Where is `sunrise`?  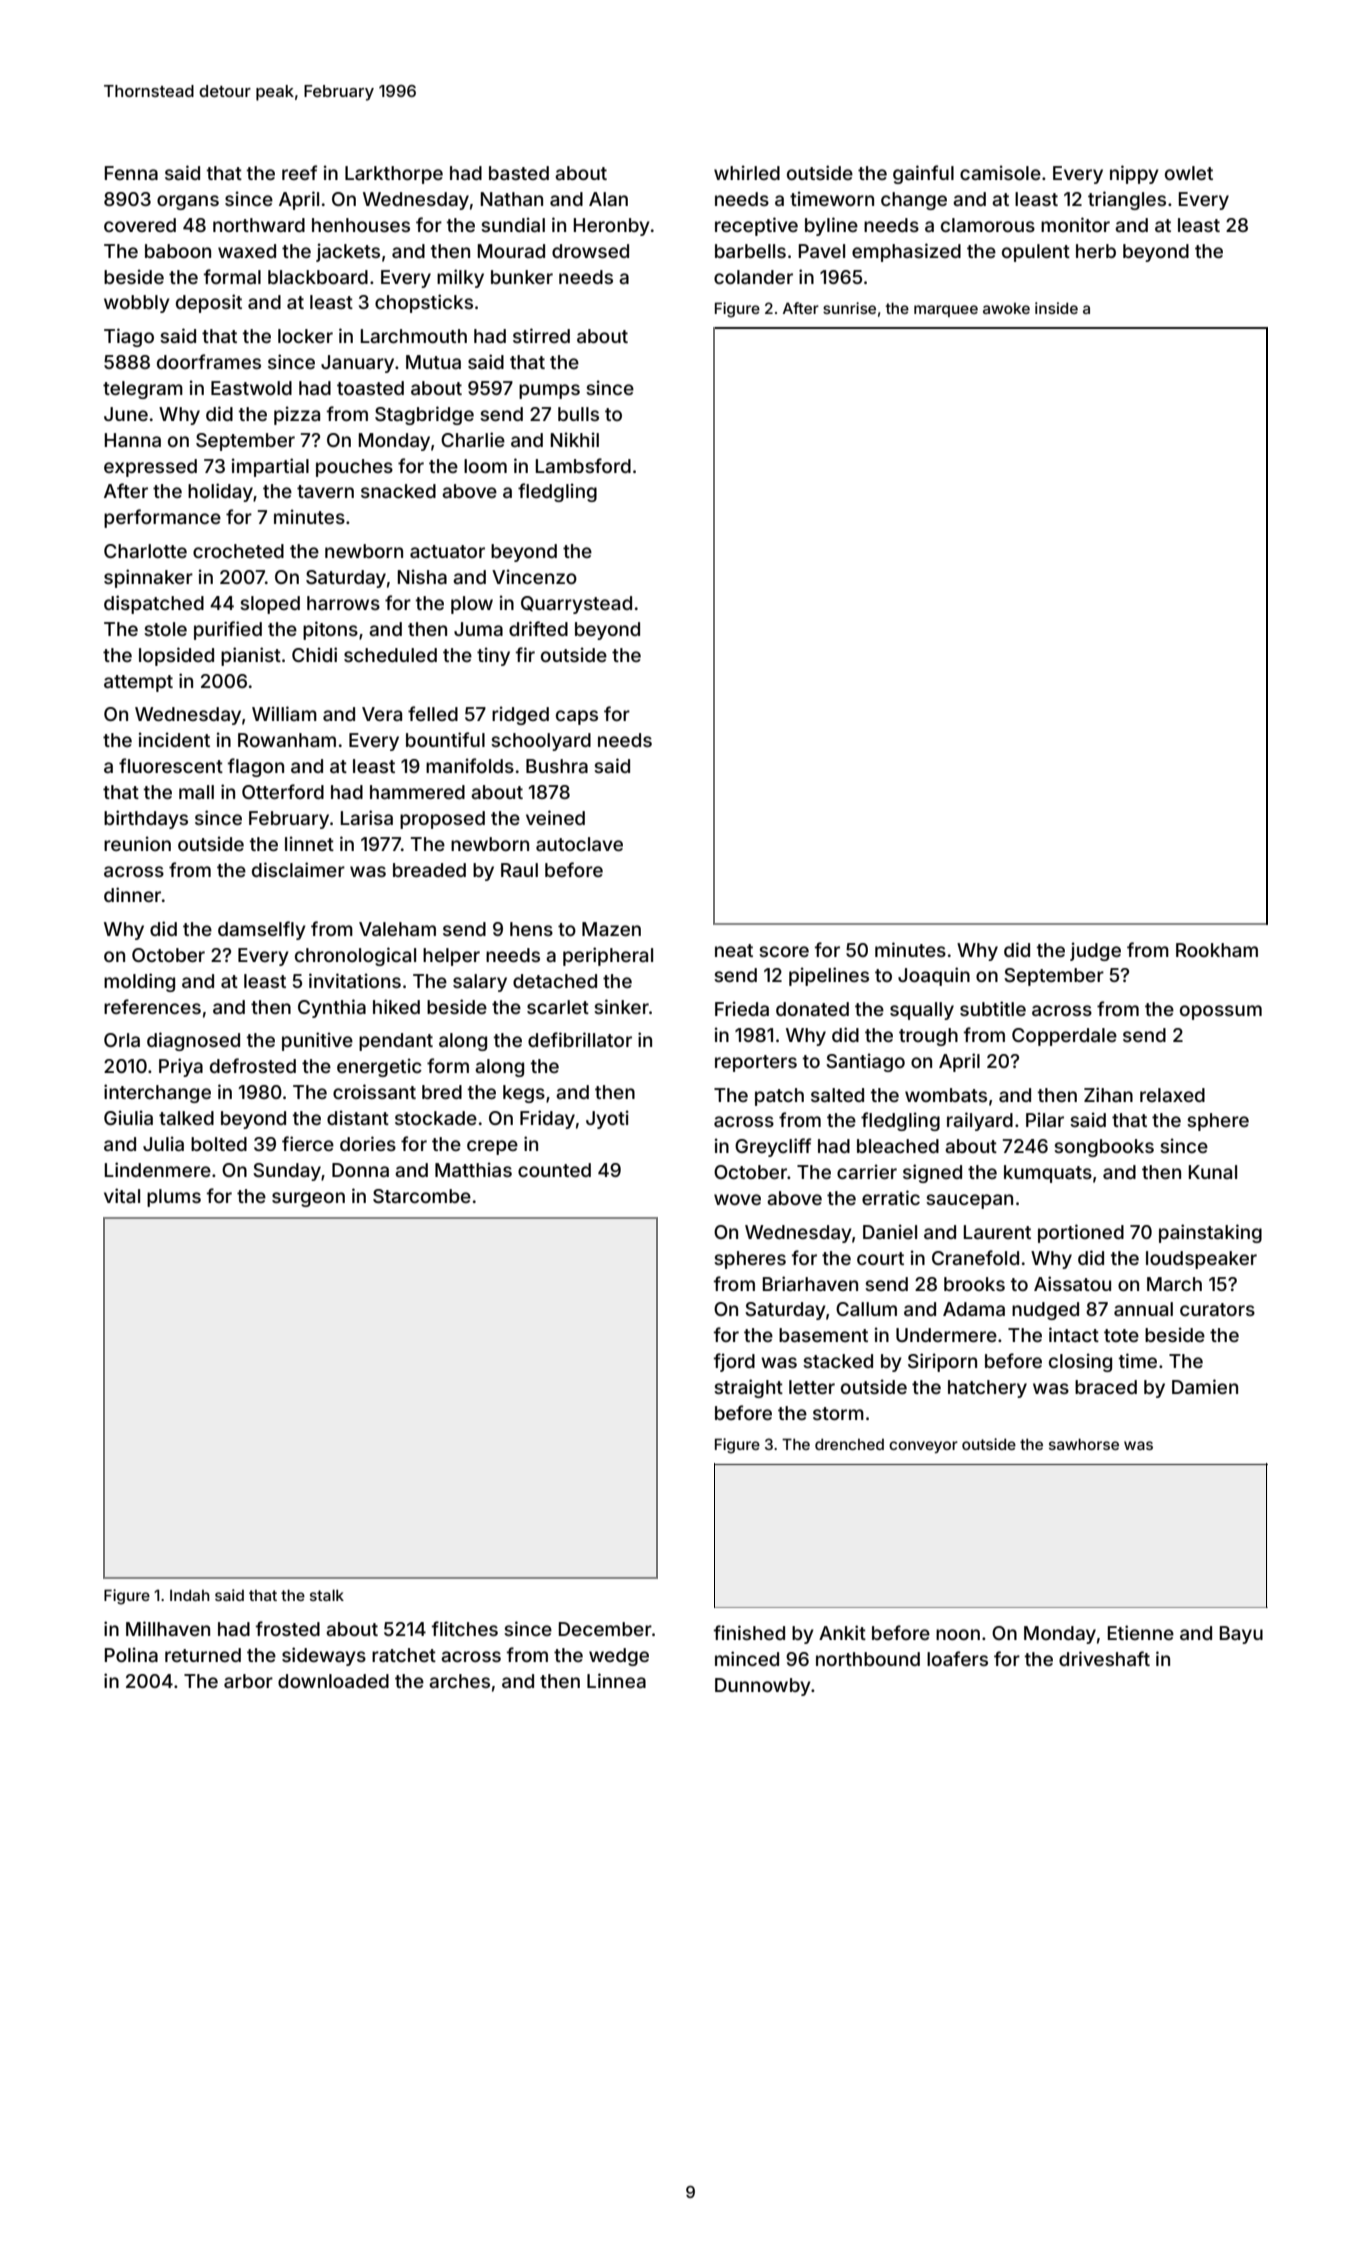
sunrise is located at coordinates (849, 308).
